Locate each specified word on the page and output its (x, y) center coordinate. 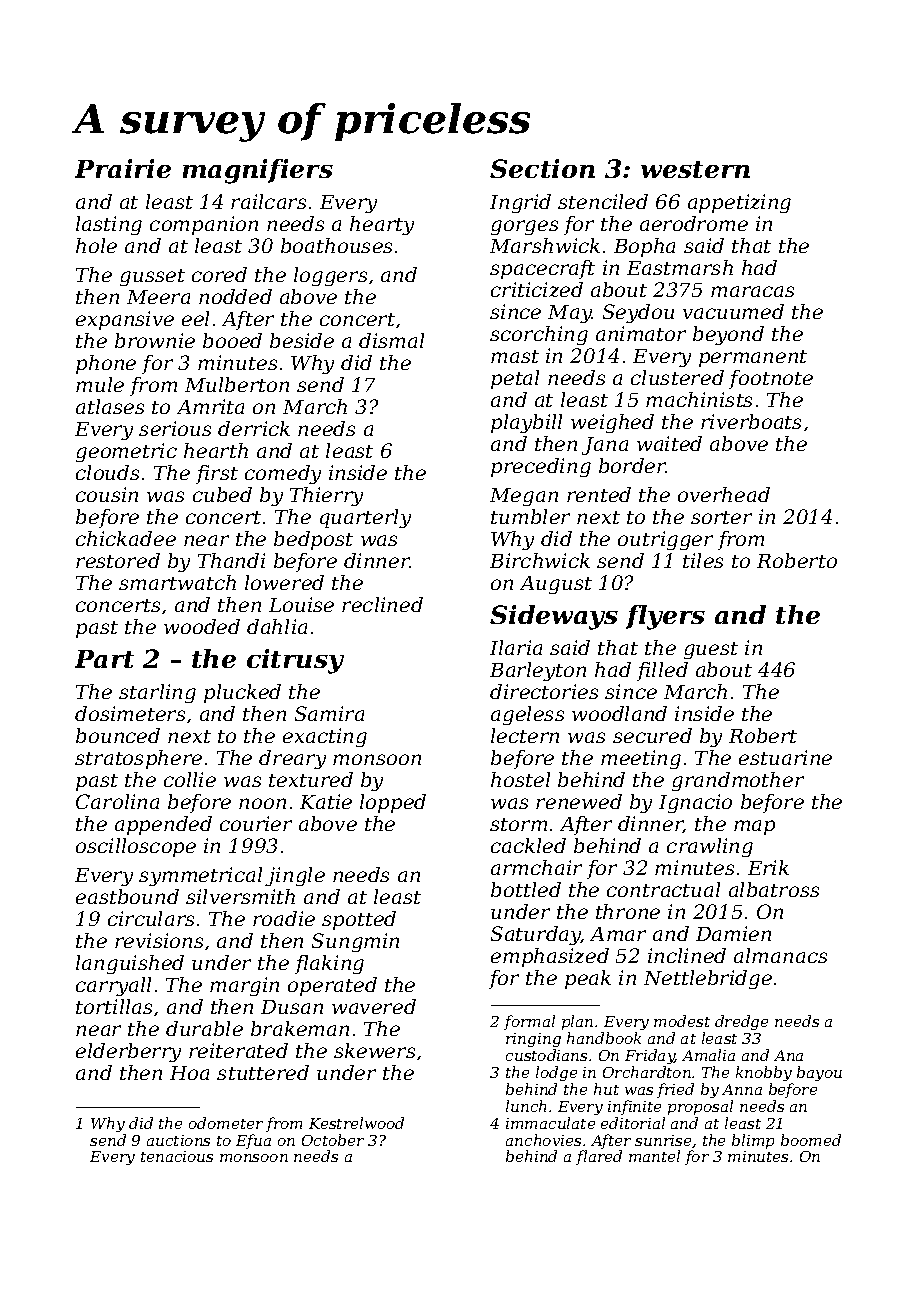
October (333, 1140)
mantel (654, 1156)
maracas (752, 291)
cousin (107, 494)
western (695, 169)
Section (542, 168)
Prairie (123, 168)
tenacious (177, 1156)
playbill (526, 423)
